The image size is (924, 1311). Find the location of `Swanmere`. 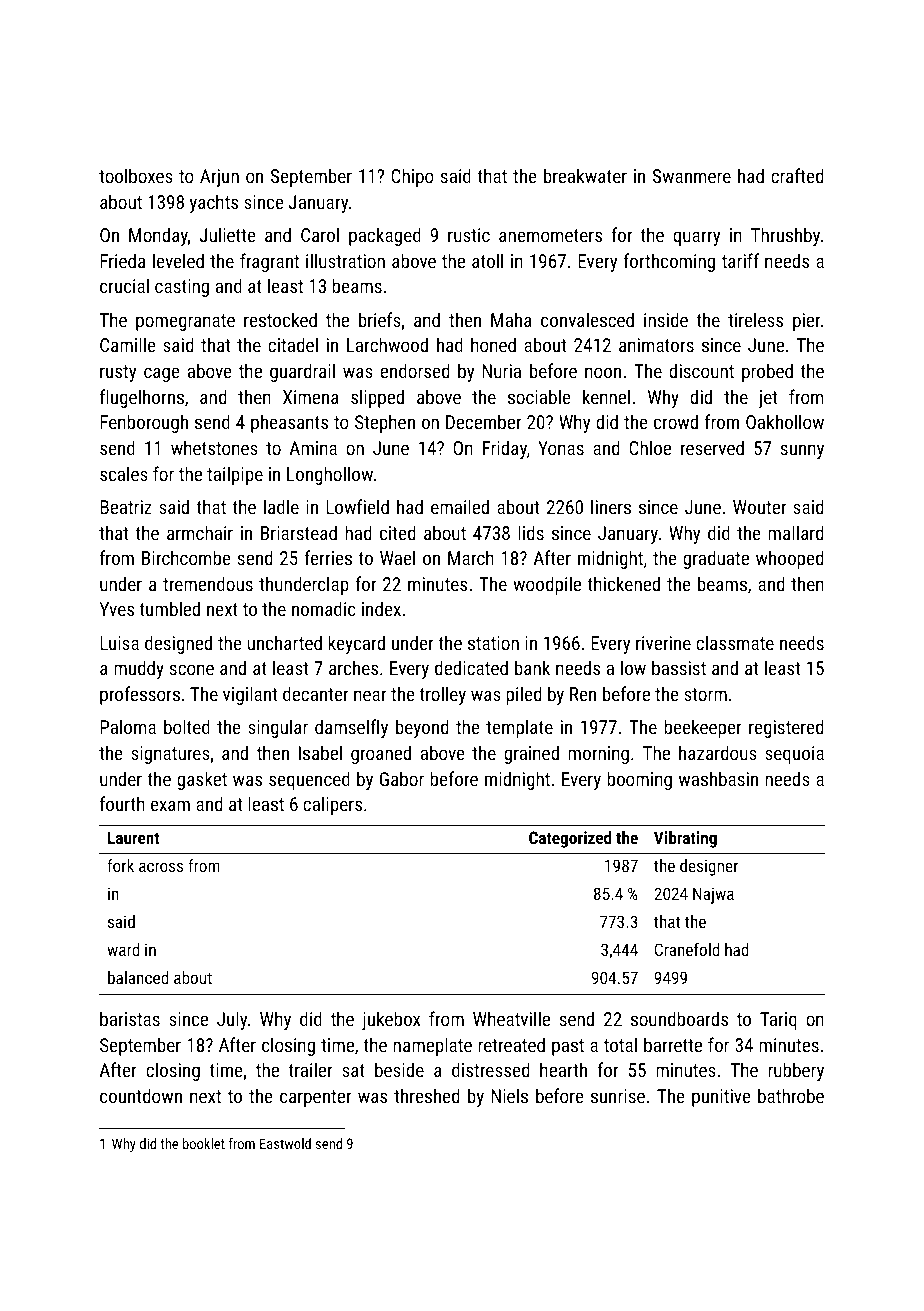

Swanmere is located at coordinates (692, 176).
